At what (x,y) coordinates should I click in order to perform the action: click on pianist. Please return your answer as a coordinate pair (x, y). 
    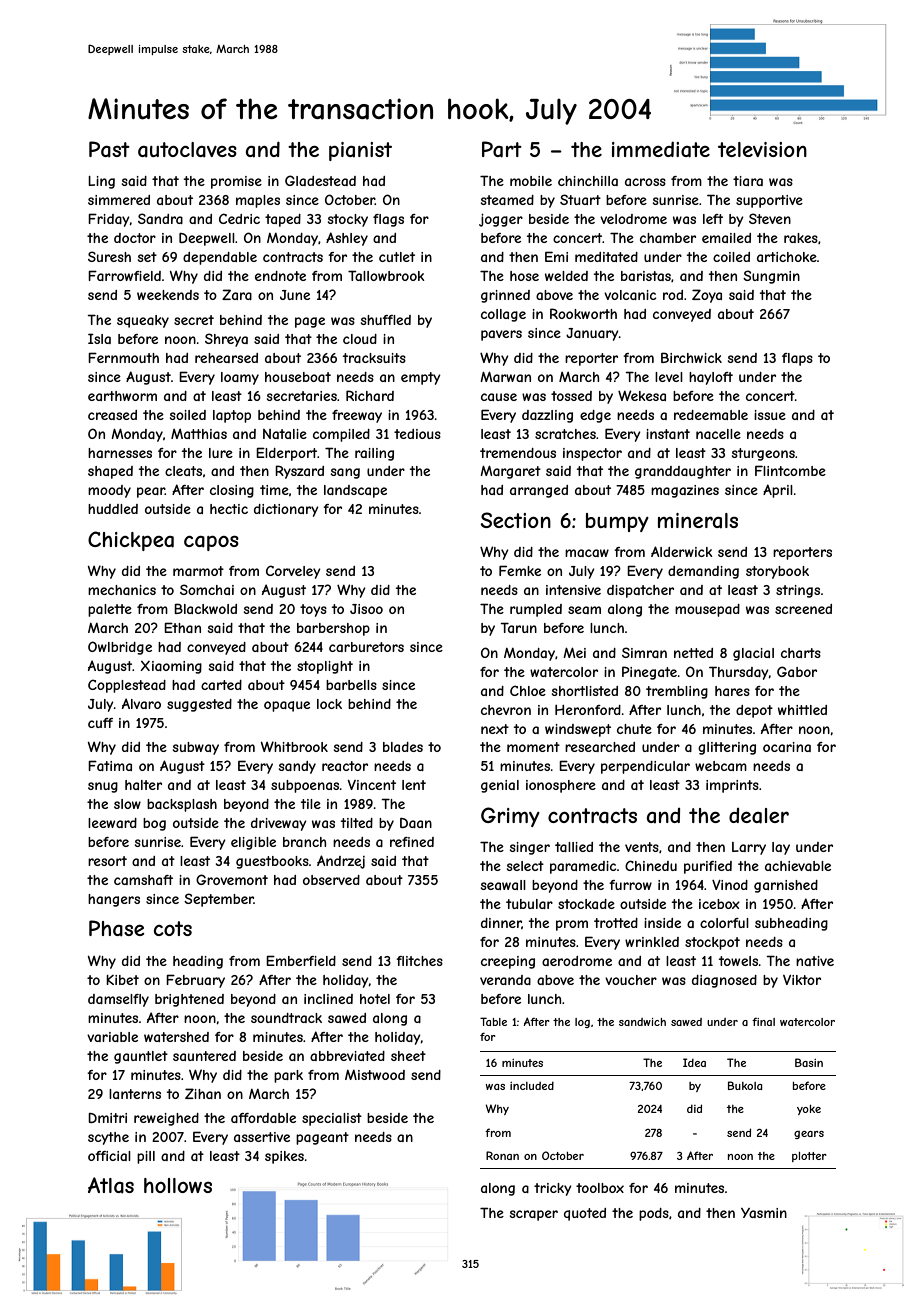
    Looking at the image, I should click on (360, 151).
